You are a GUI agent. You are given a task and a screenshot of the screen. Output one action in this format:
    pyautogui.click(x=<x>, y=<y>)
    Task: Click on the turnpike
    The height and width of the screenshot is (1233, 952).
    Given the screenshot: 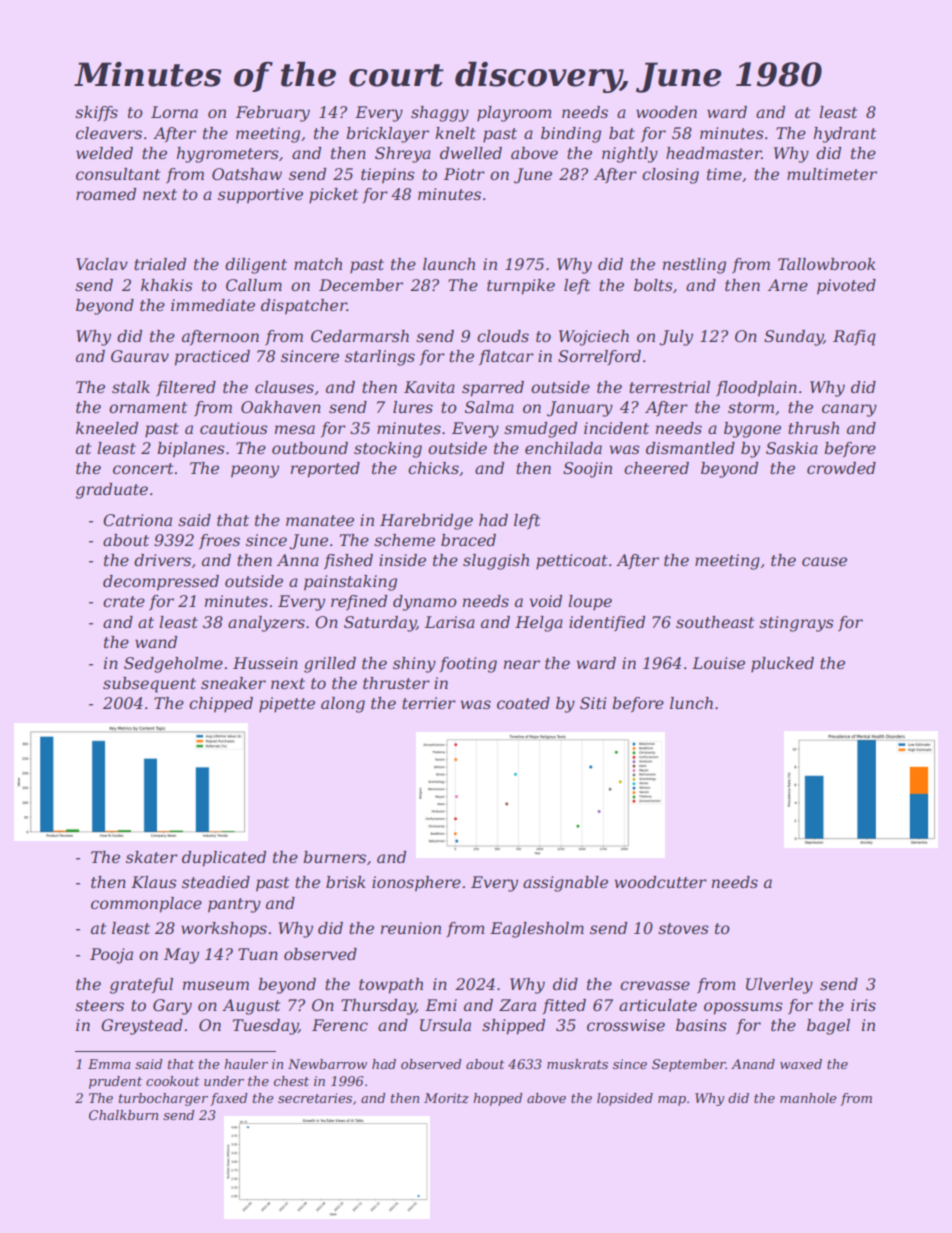 What is the action you would take?
    pyautogui.click(x=521, y=287)
